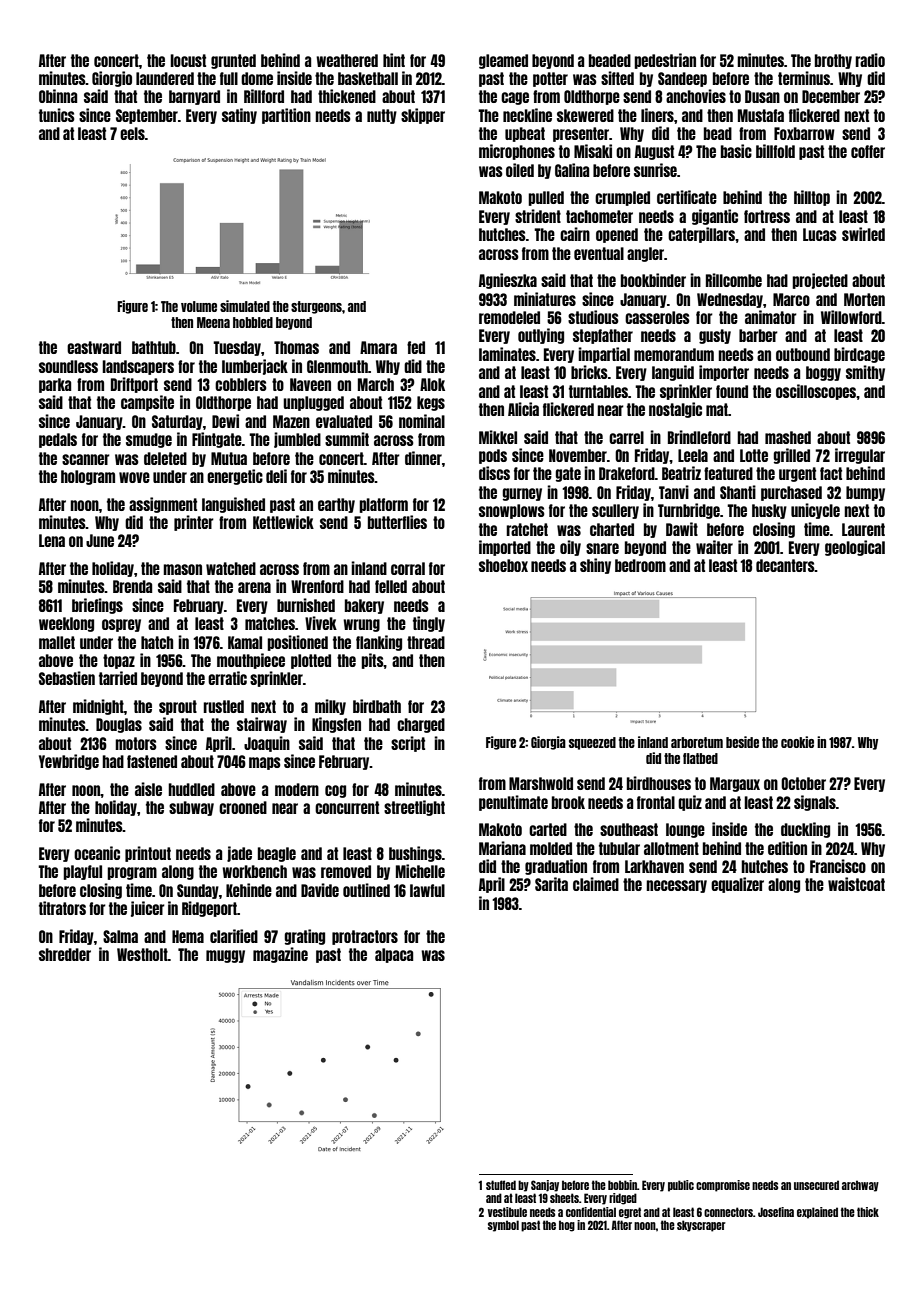  I want to click on potter, so click(550, 79).
